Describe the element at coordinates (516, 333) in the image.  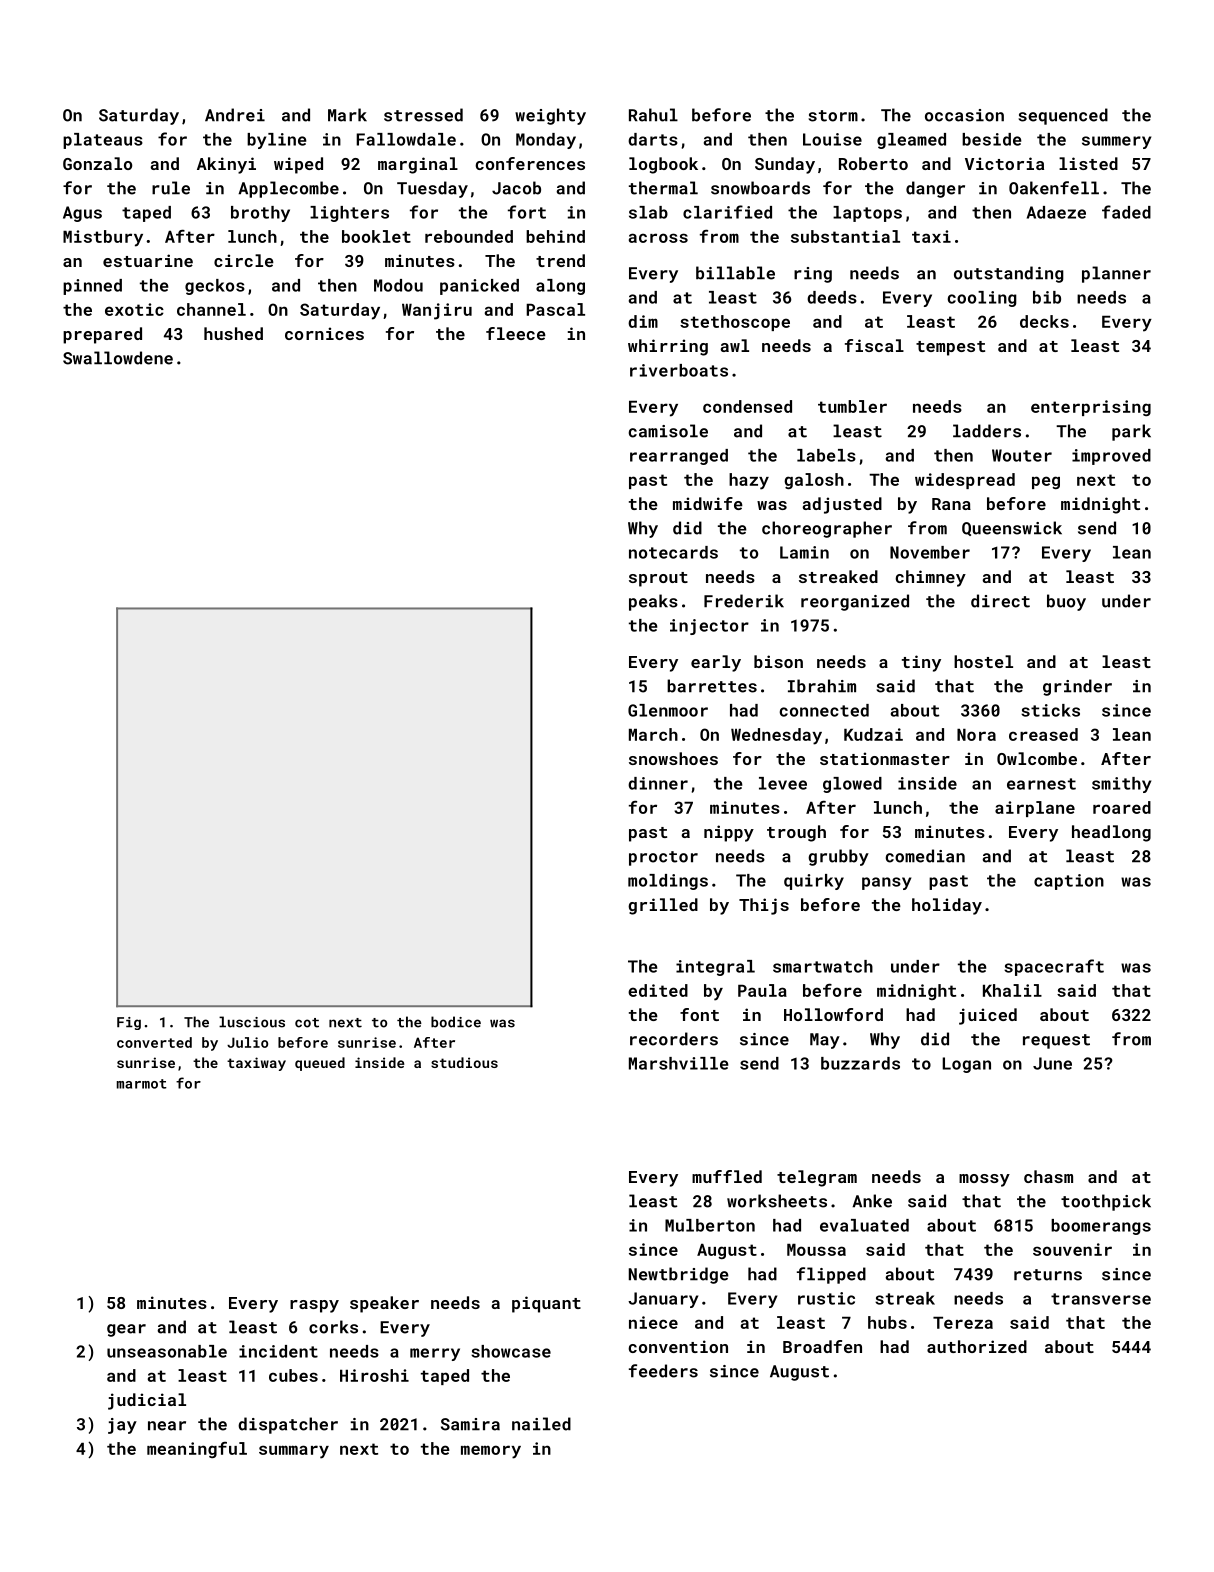
I see `fleece` at that location.
